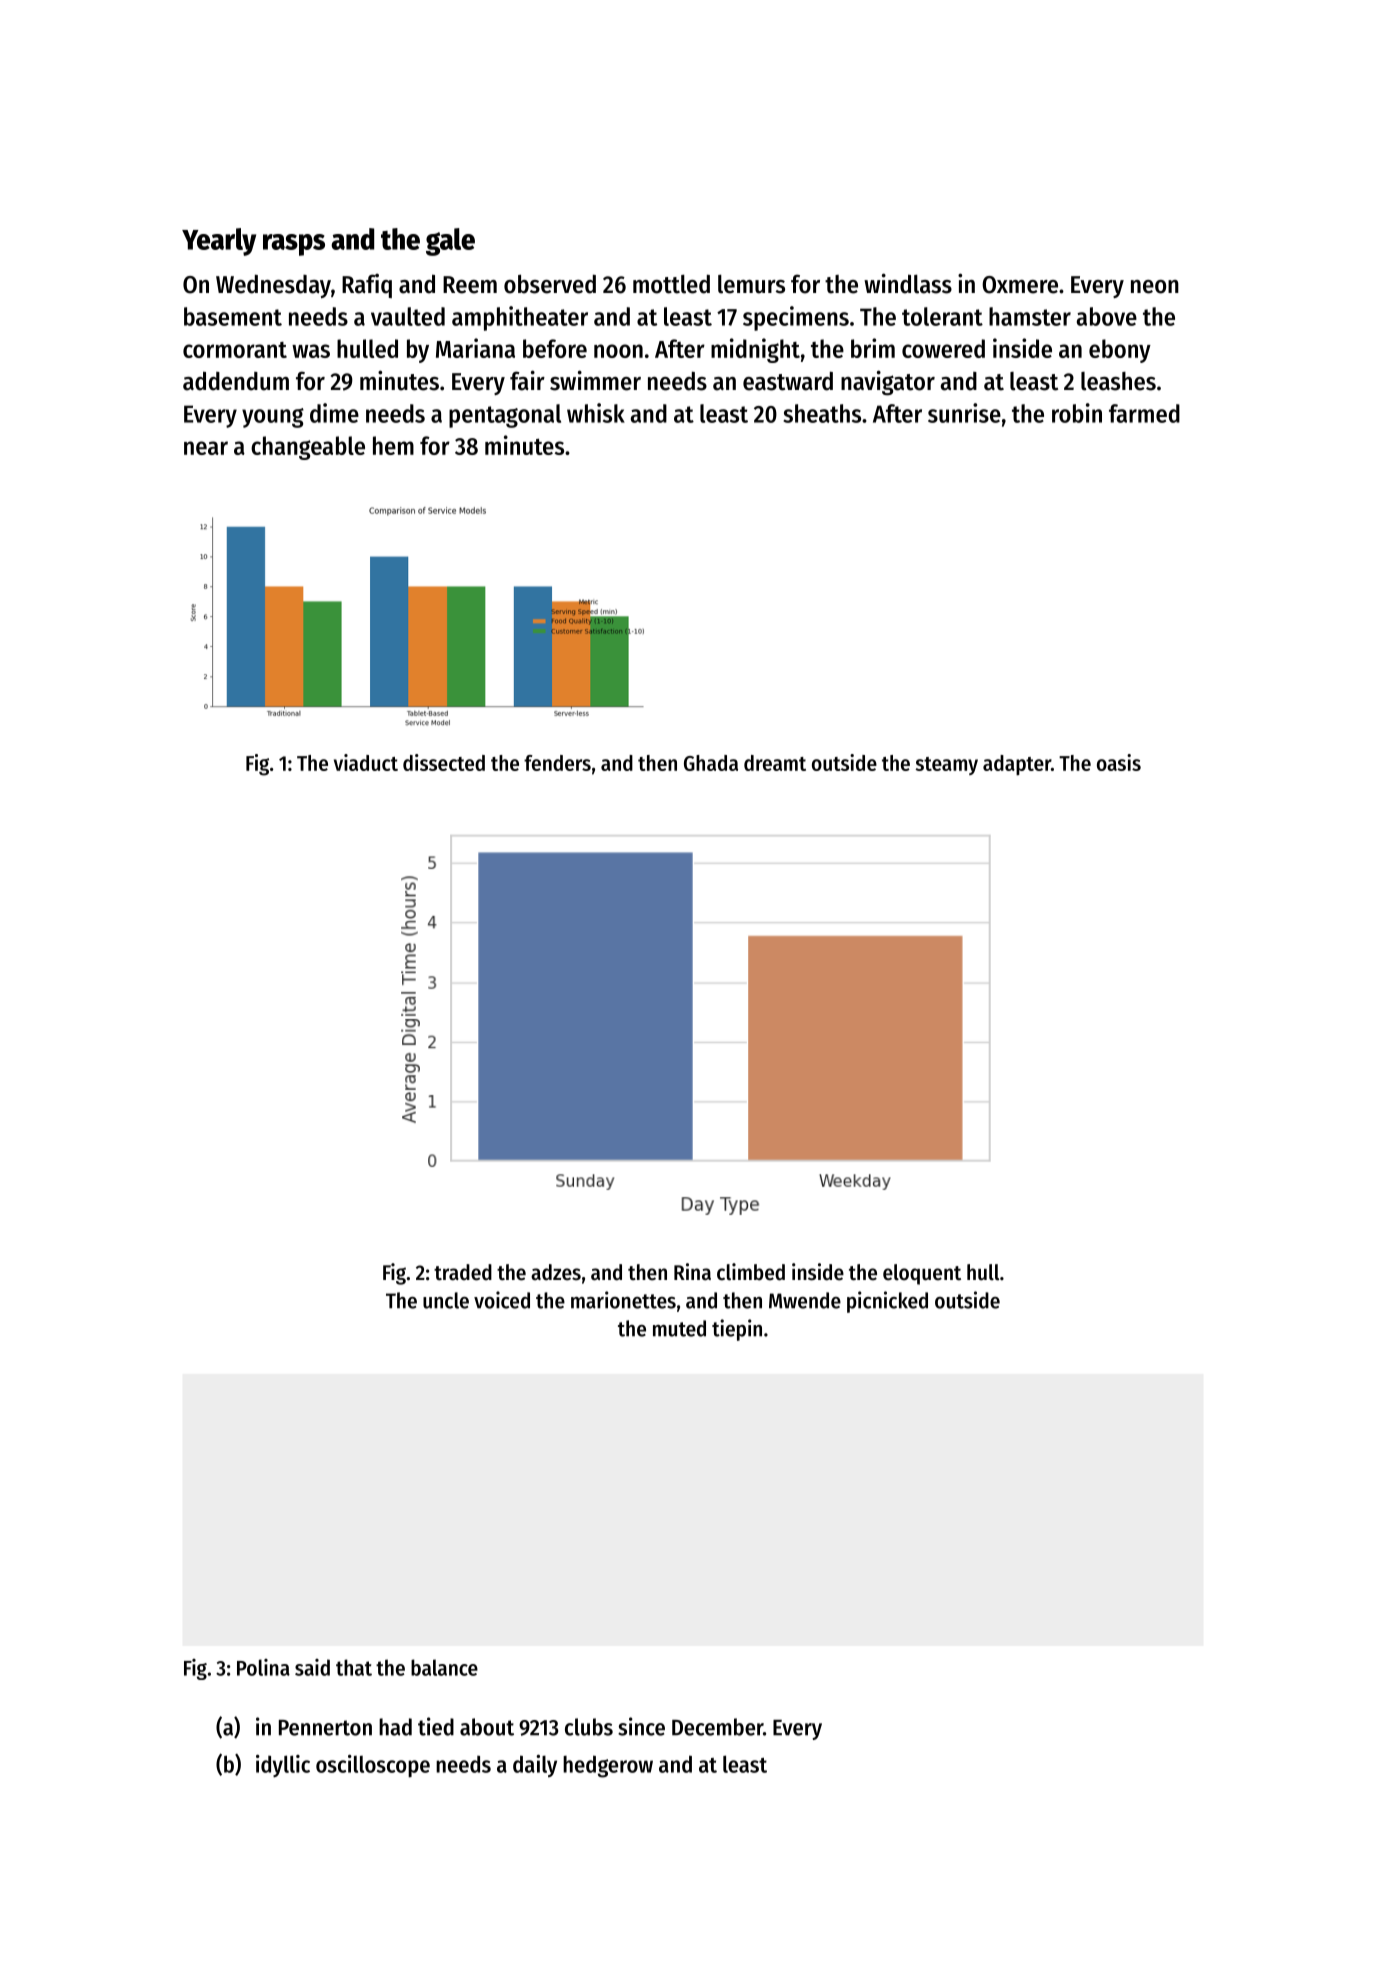  Describe the element at coordinates (334, 413) in the page. I see `dime` at that location.
